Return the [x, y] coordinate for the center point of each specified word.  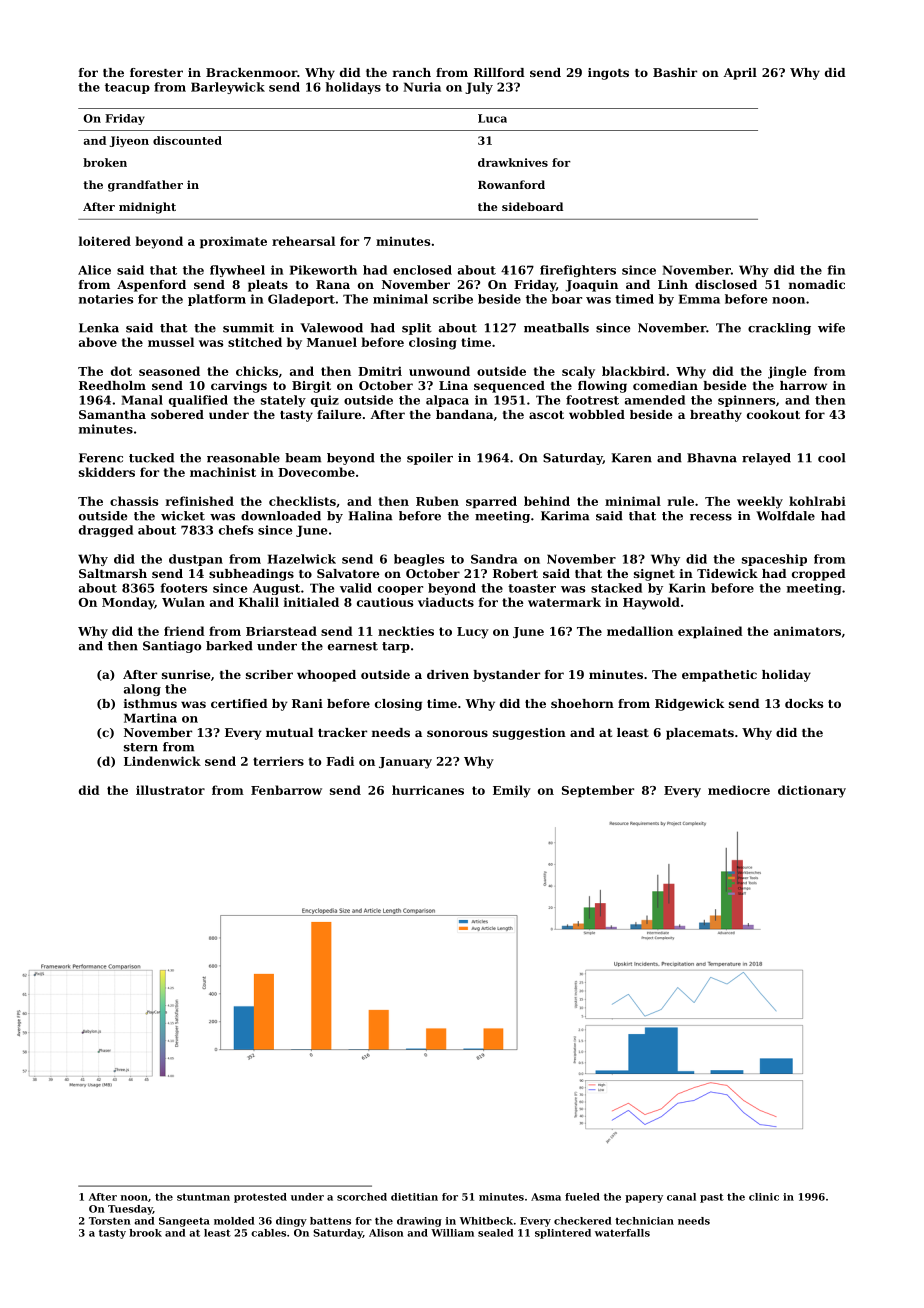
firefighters [578, 271]
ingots [608, 74]
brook [145, 1233]
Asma [546, 1197]
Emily [512, 791]
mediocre [739, 790]
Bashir [675, 72]
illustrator [170, 790]
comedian [665, 385]
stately [283, 401]
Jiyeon [129, 141]
